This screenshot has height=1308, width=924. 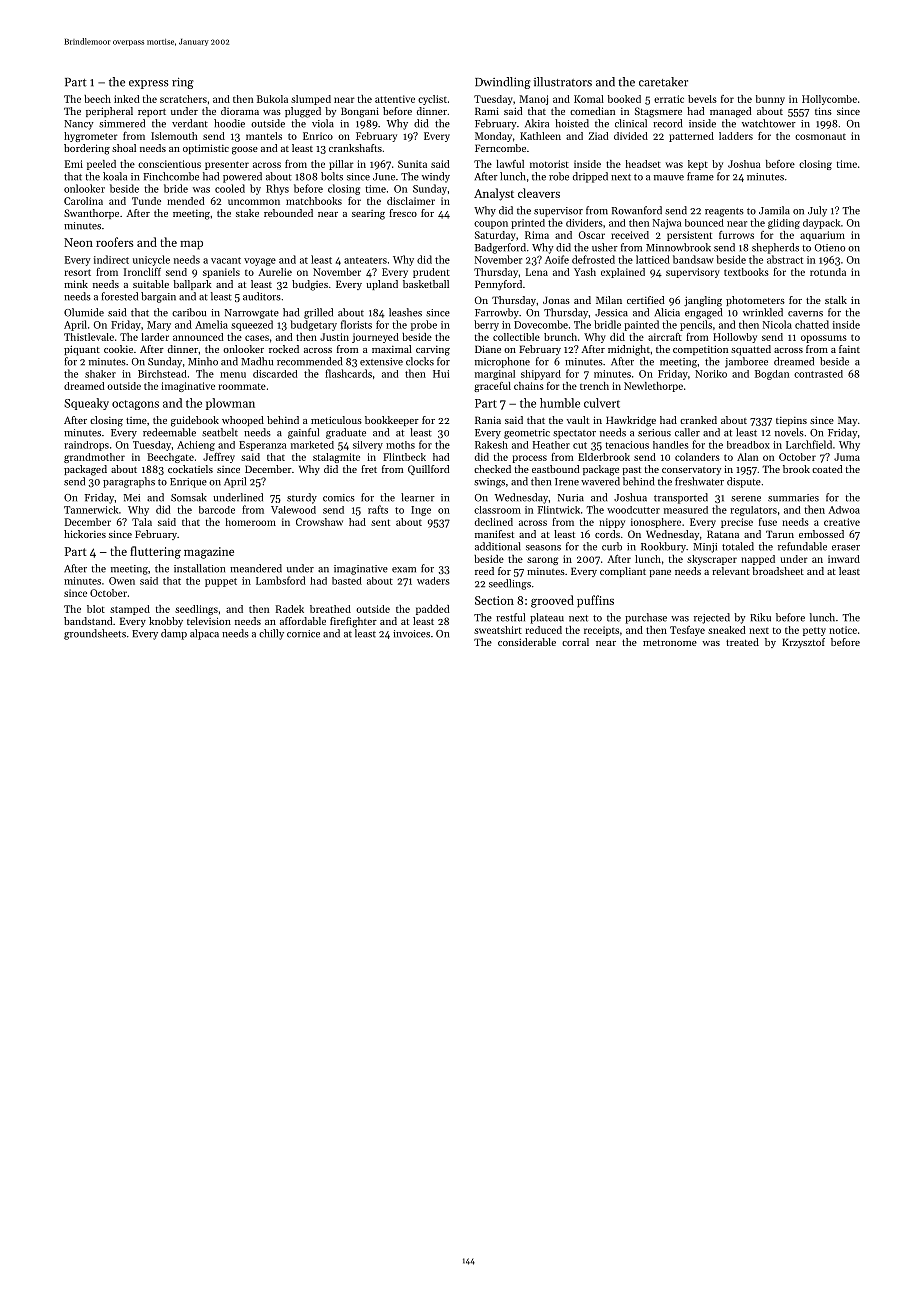 What do you see at coordinates (369, 469) in the screenshot?
I see `fret` at bounding box center [369, 469].
